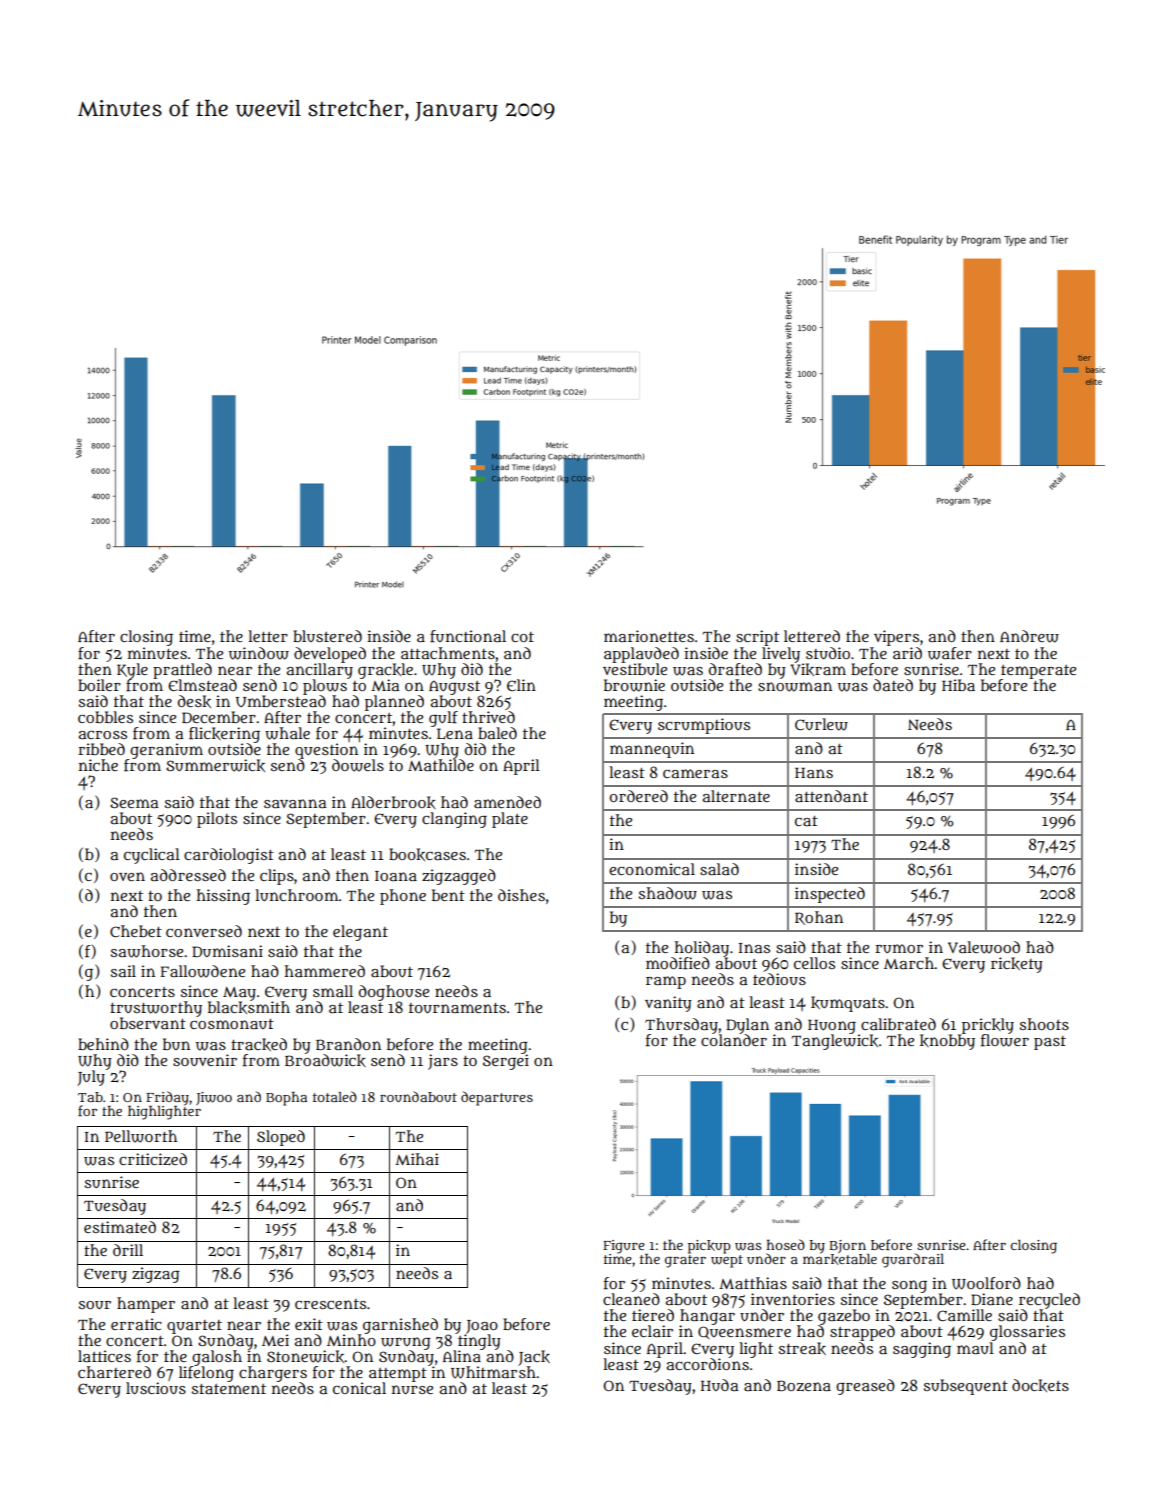 This screenshot has height=1502, width=1160. What do you see at coordinates (635, 668) in the screenshot?
I see `vestibule` at bounding box center [635, 668].
